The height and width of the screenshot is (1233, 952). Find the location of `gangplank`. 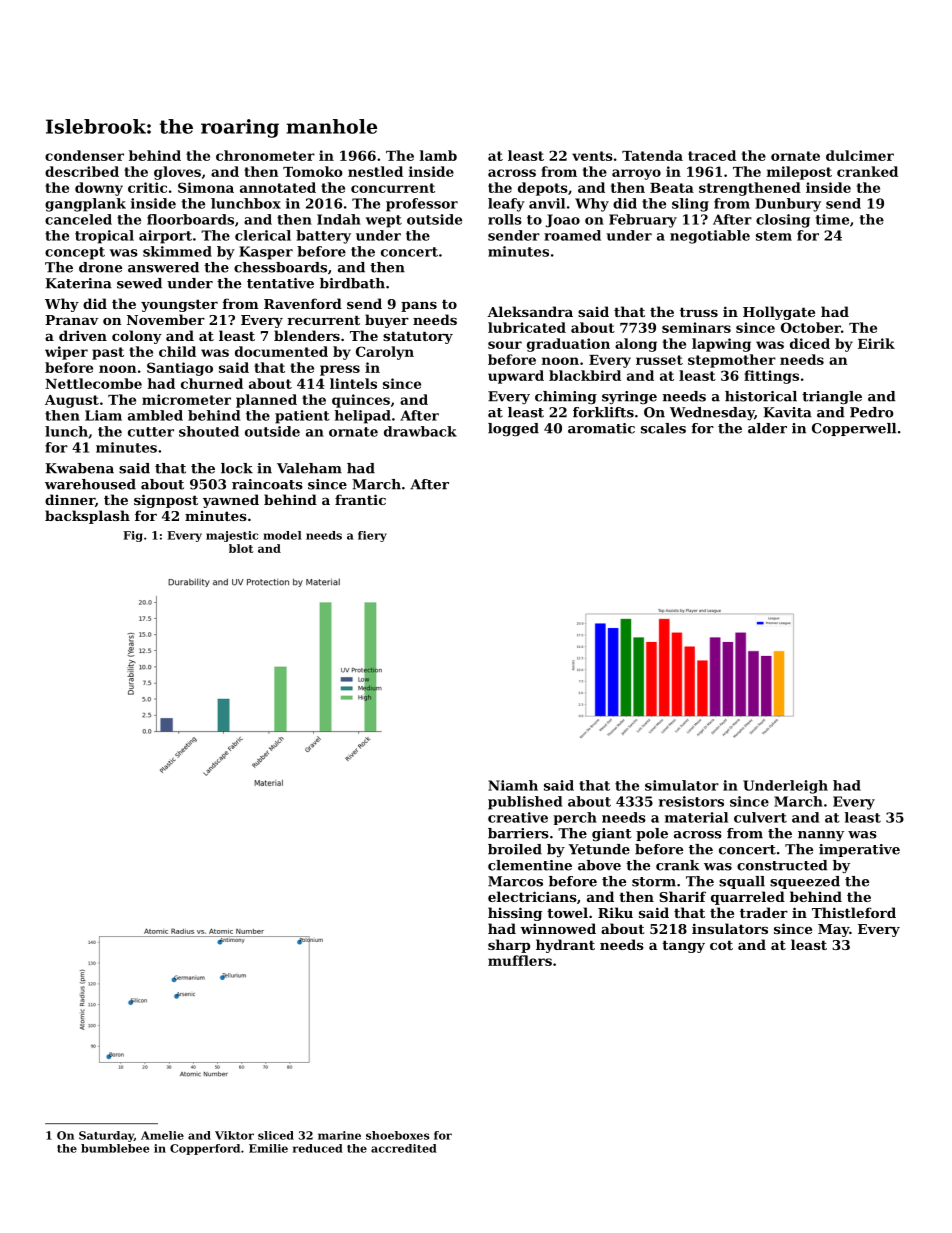

gangplank is located at coordinates (85, 205).
